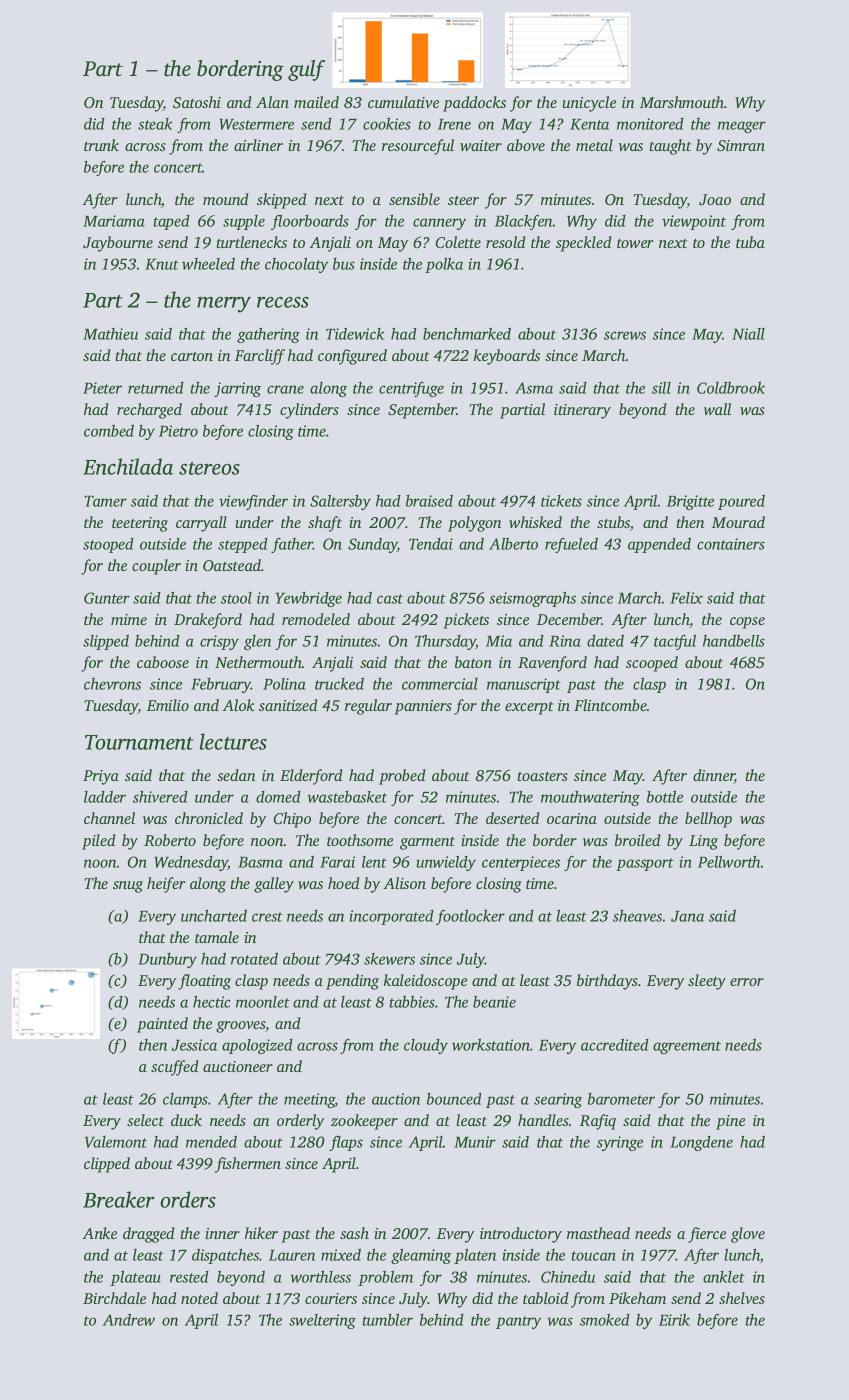 The width and height of the image is (849, 1400). What do you see at coordinates (194, 1045) in the image?
I see `Jessica` at bounding box center [194, 1045].
